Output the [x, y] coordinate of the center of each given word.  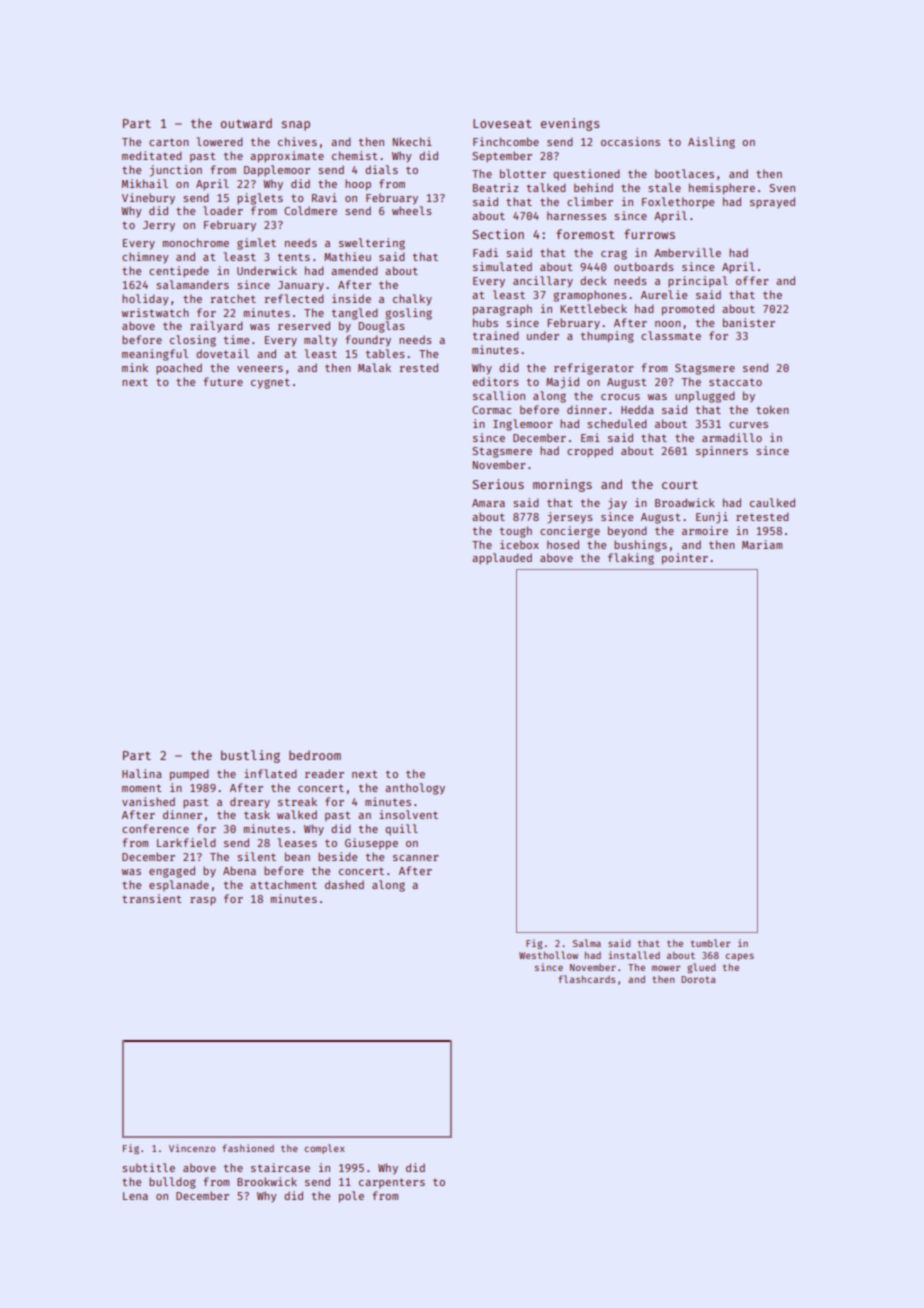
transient [152, 898]
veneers [260, 369]
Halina [142, 773]
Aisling [711, 143]
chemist [355, 155]
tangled [355, 314]
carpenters [392, 1183]
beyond [627, 532]
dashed [344, 884]
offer [752, 280]
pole [351, 1197]
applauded [502, 558]
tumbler [710, 943]
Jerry [159, 226]
